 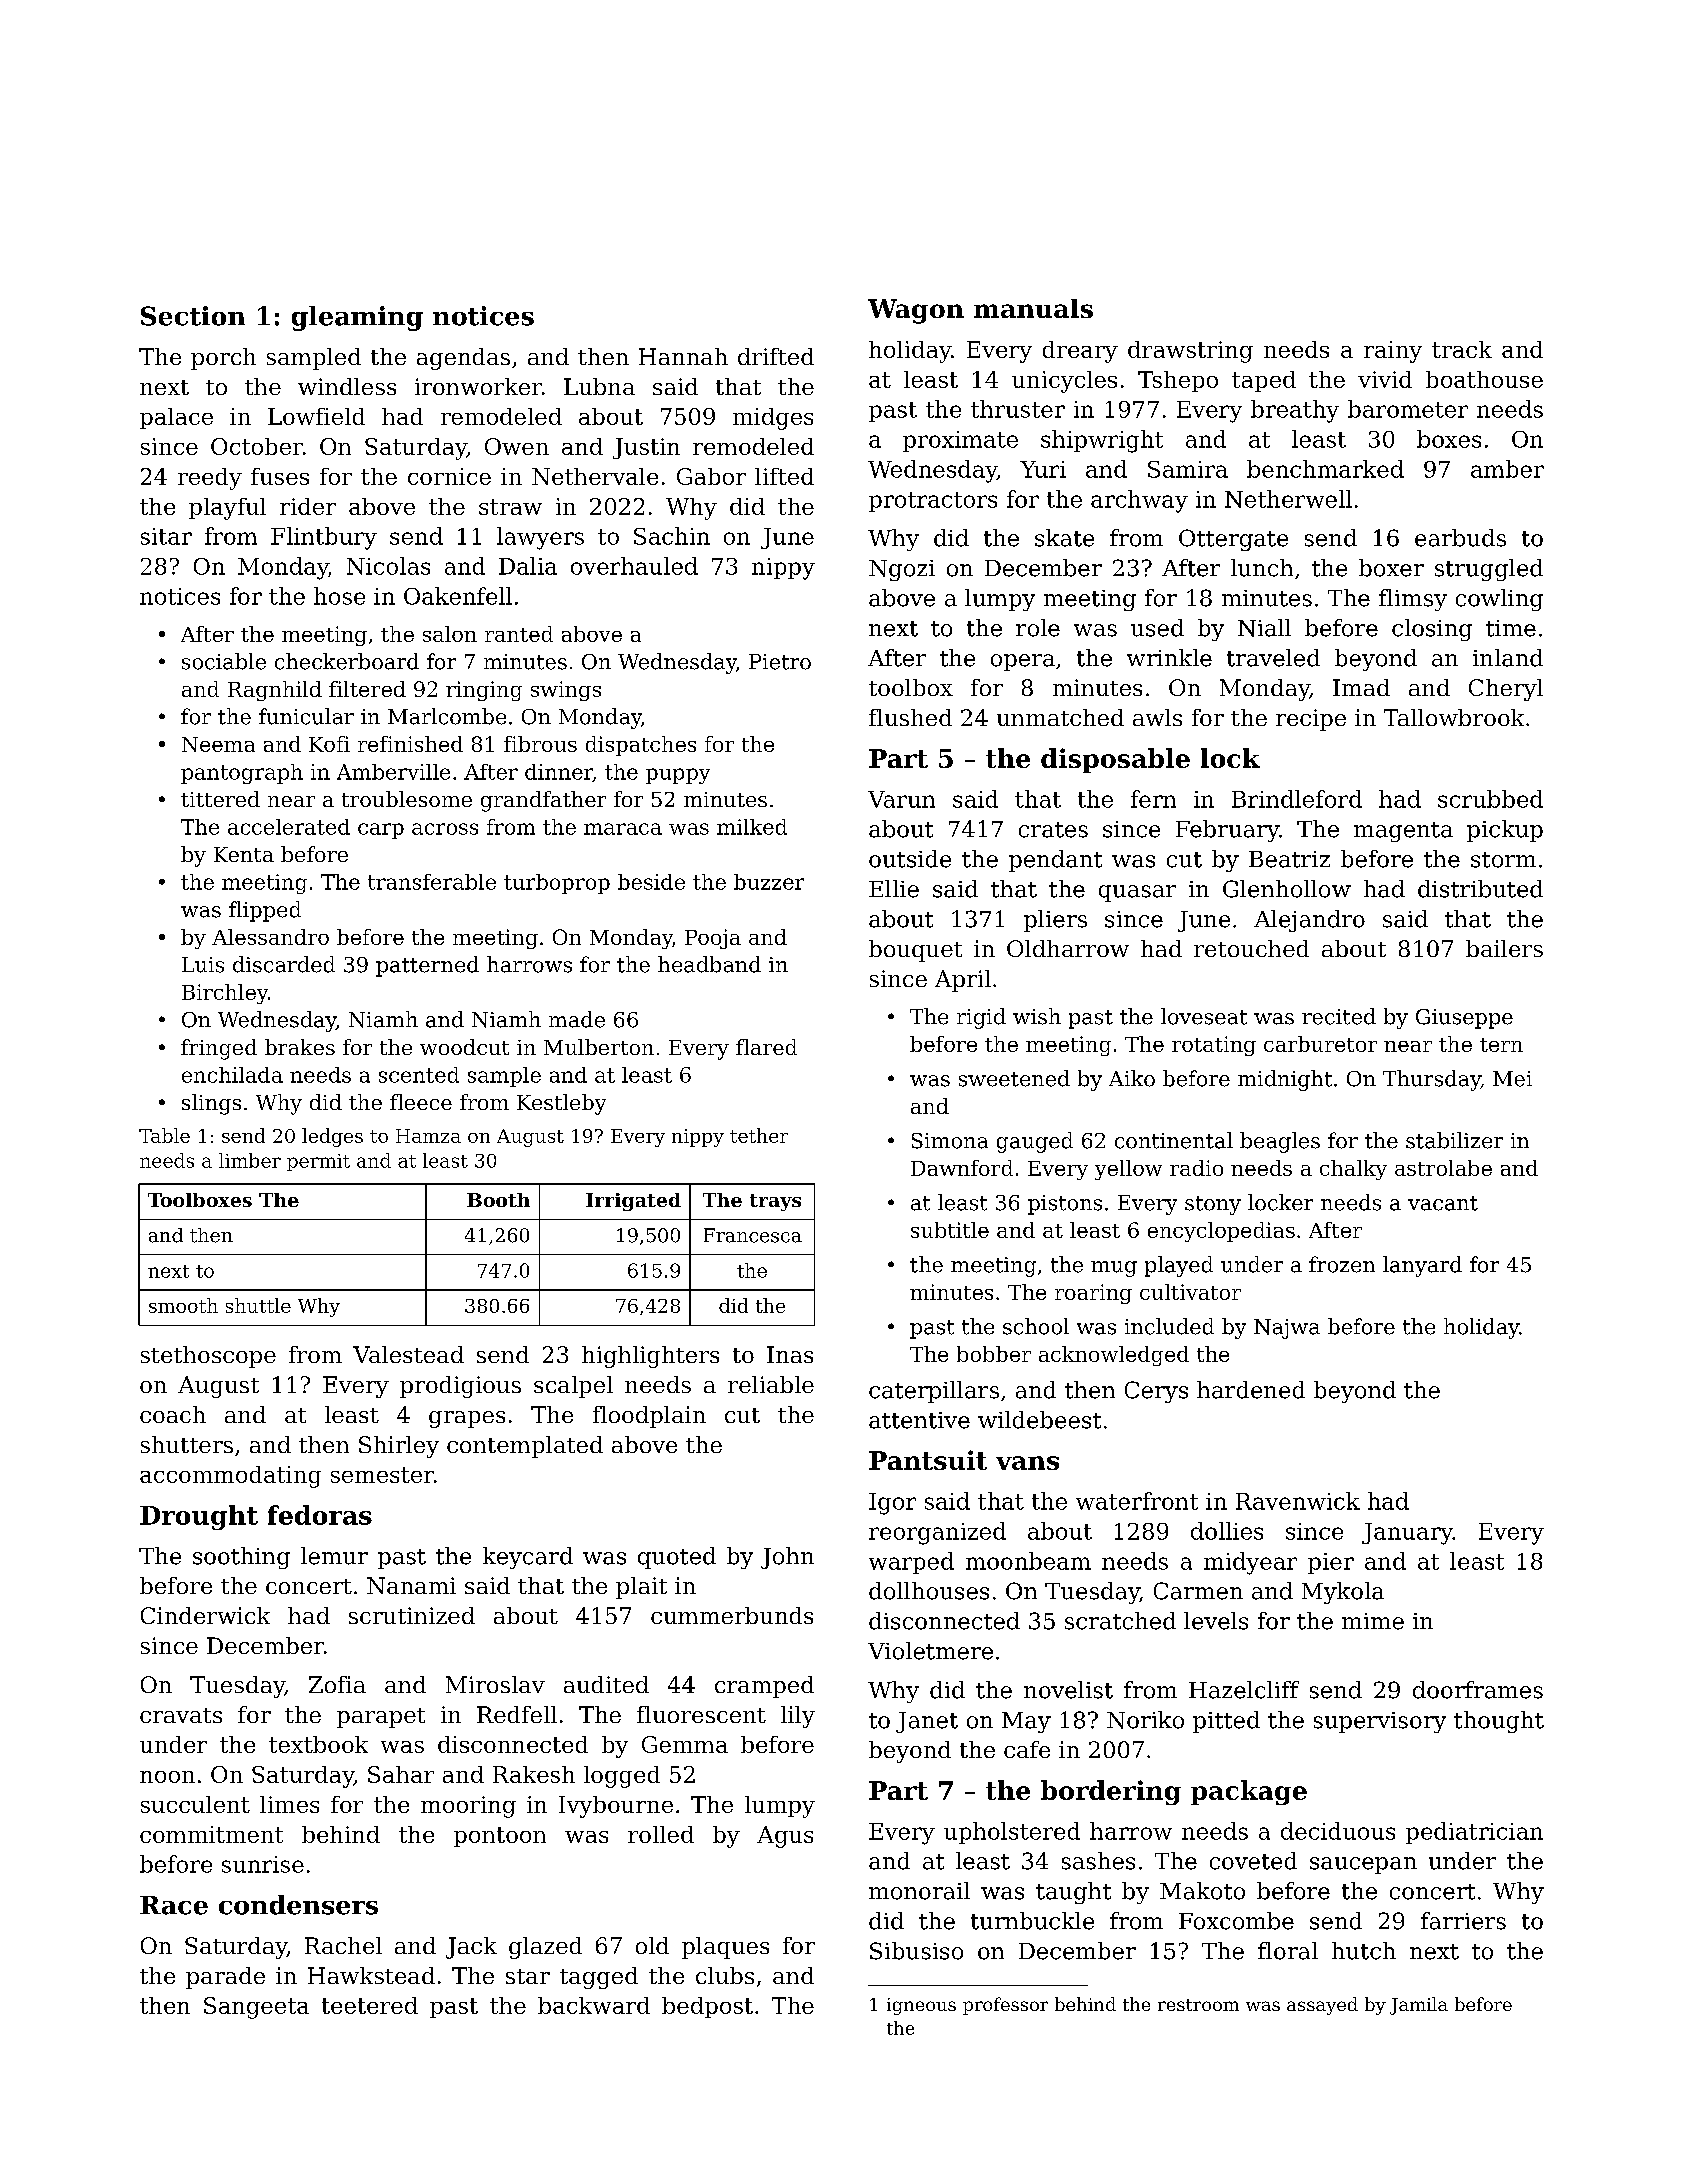 What do you see at coordinates (1289, 859) in the screenshot?
I see `Beatriz` at bounding box center [1289, 859].
